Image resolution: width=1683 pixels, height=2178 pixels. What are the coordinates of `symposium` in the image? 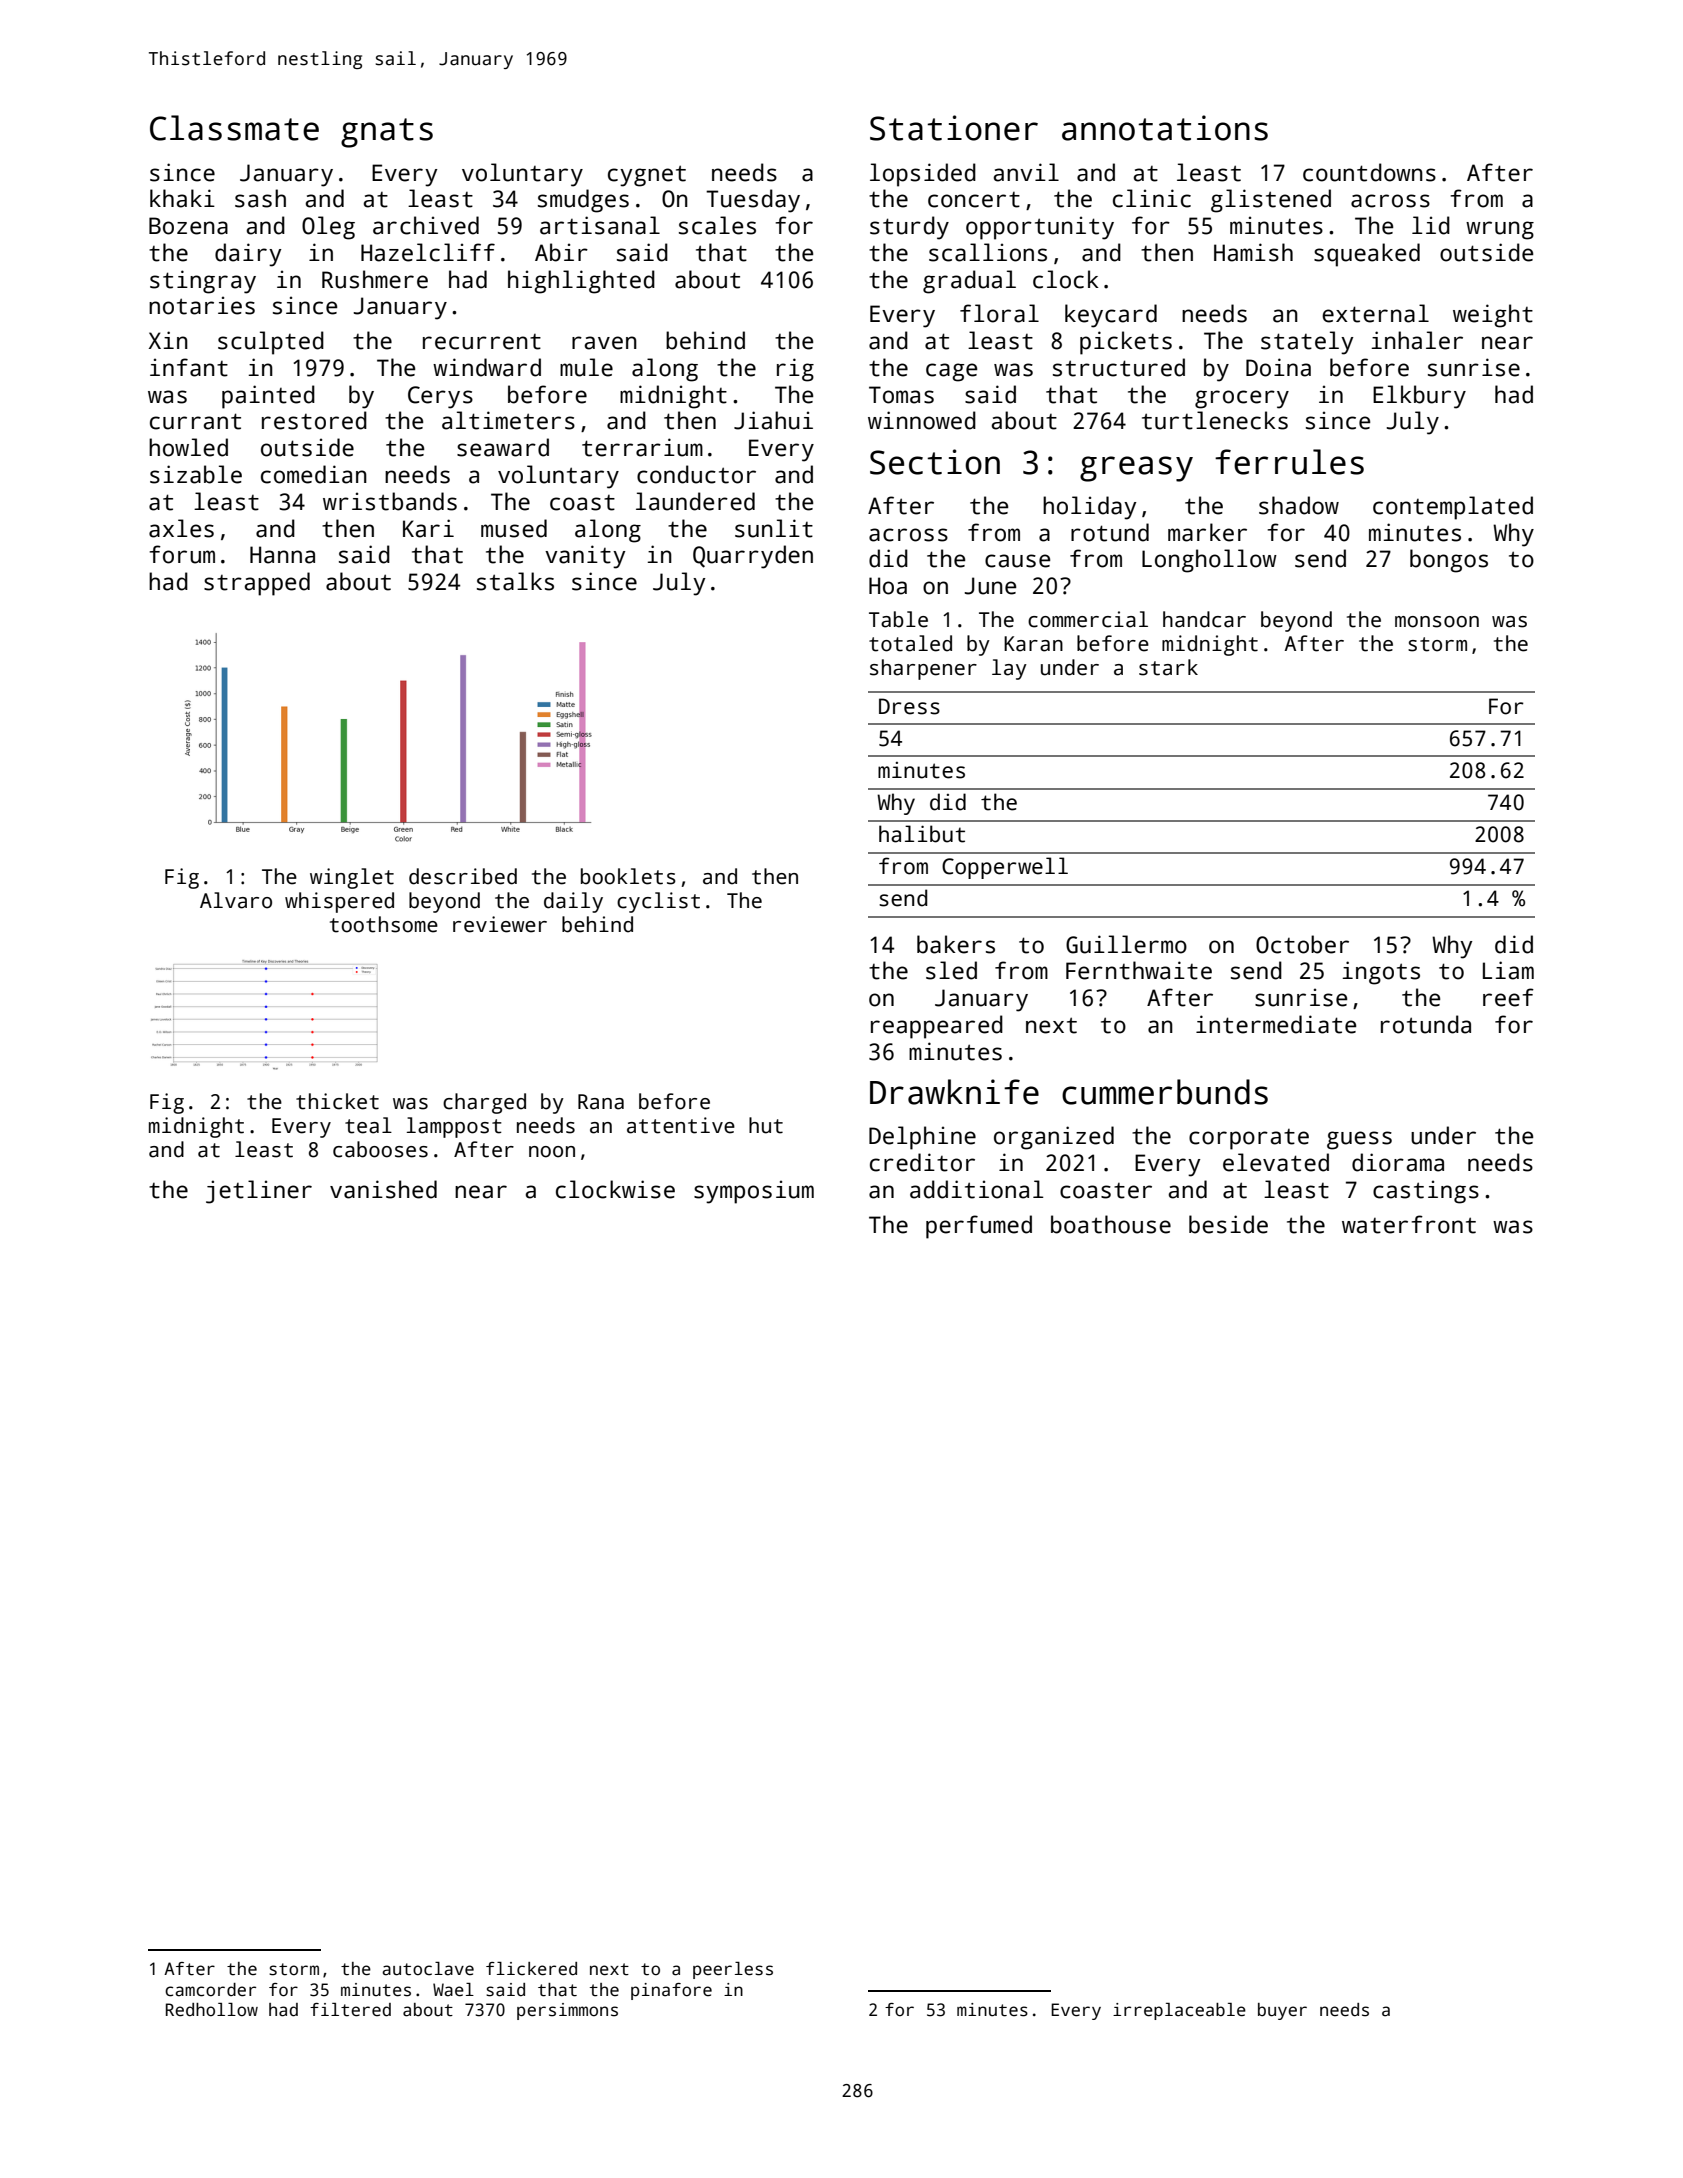 It's located at (754, 1192).
